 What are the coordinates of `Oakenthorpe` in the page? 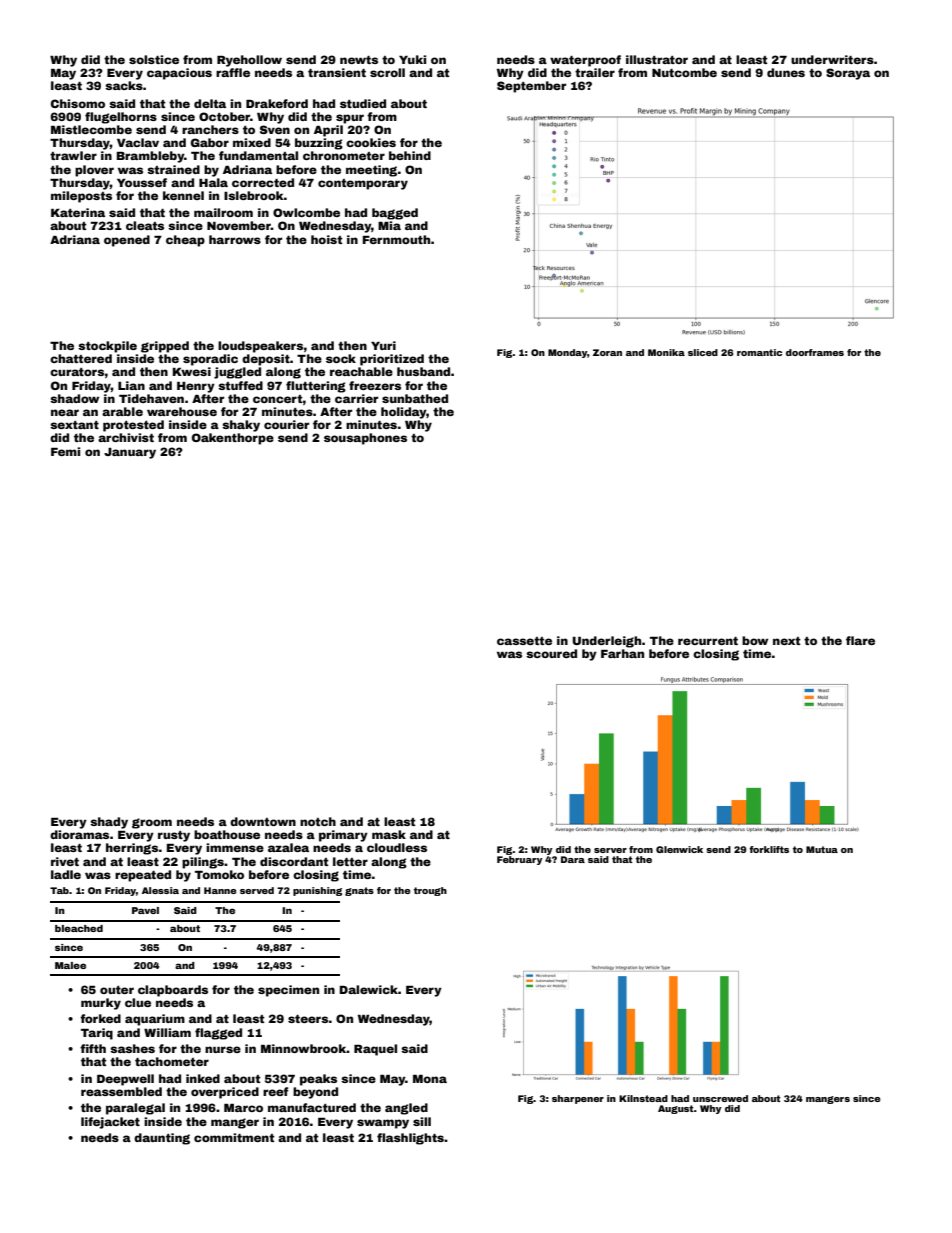 It's located at (233, 439).
